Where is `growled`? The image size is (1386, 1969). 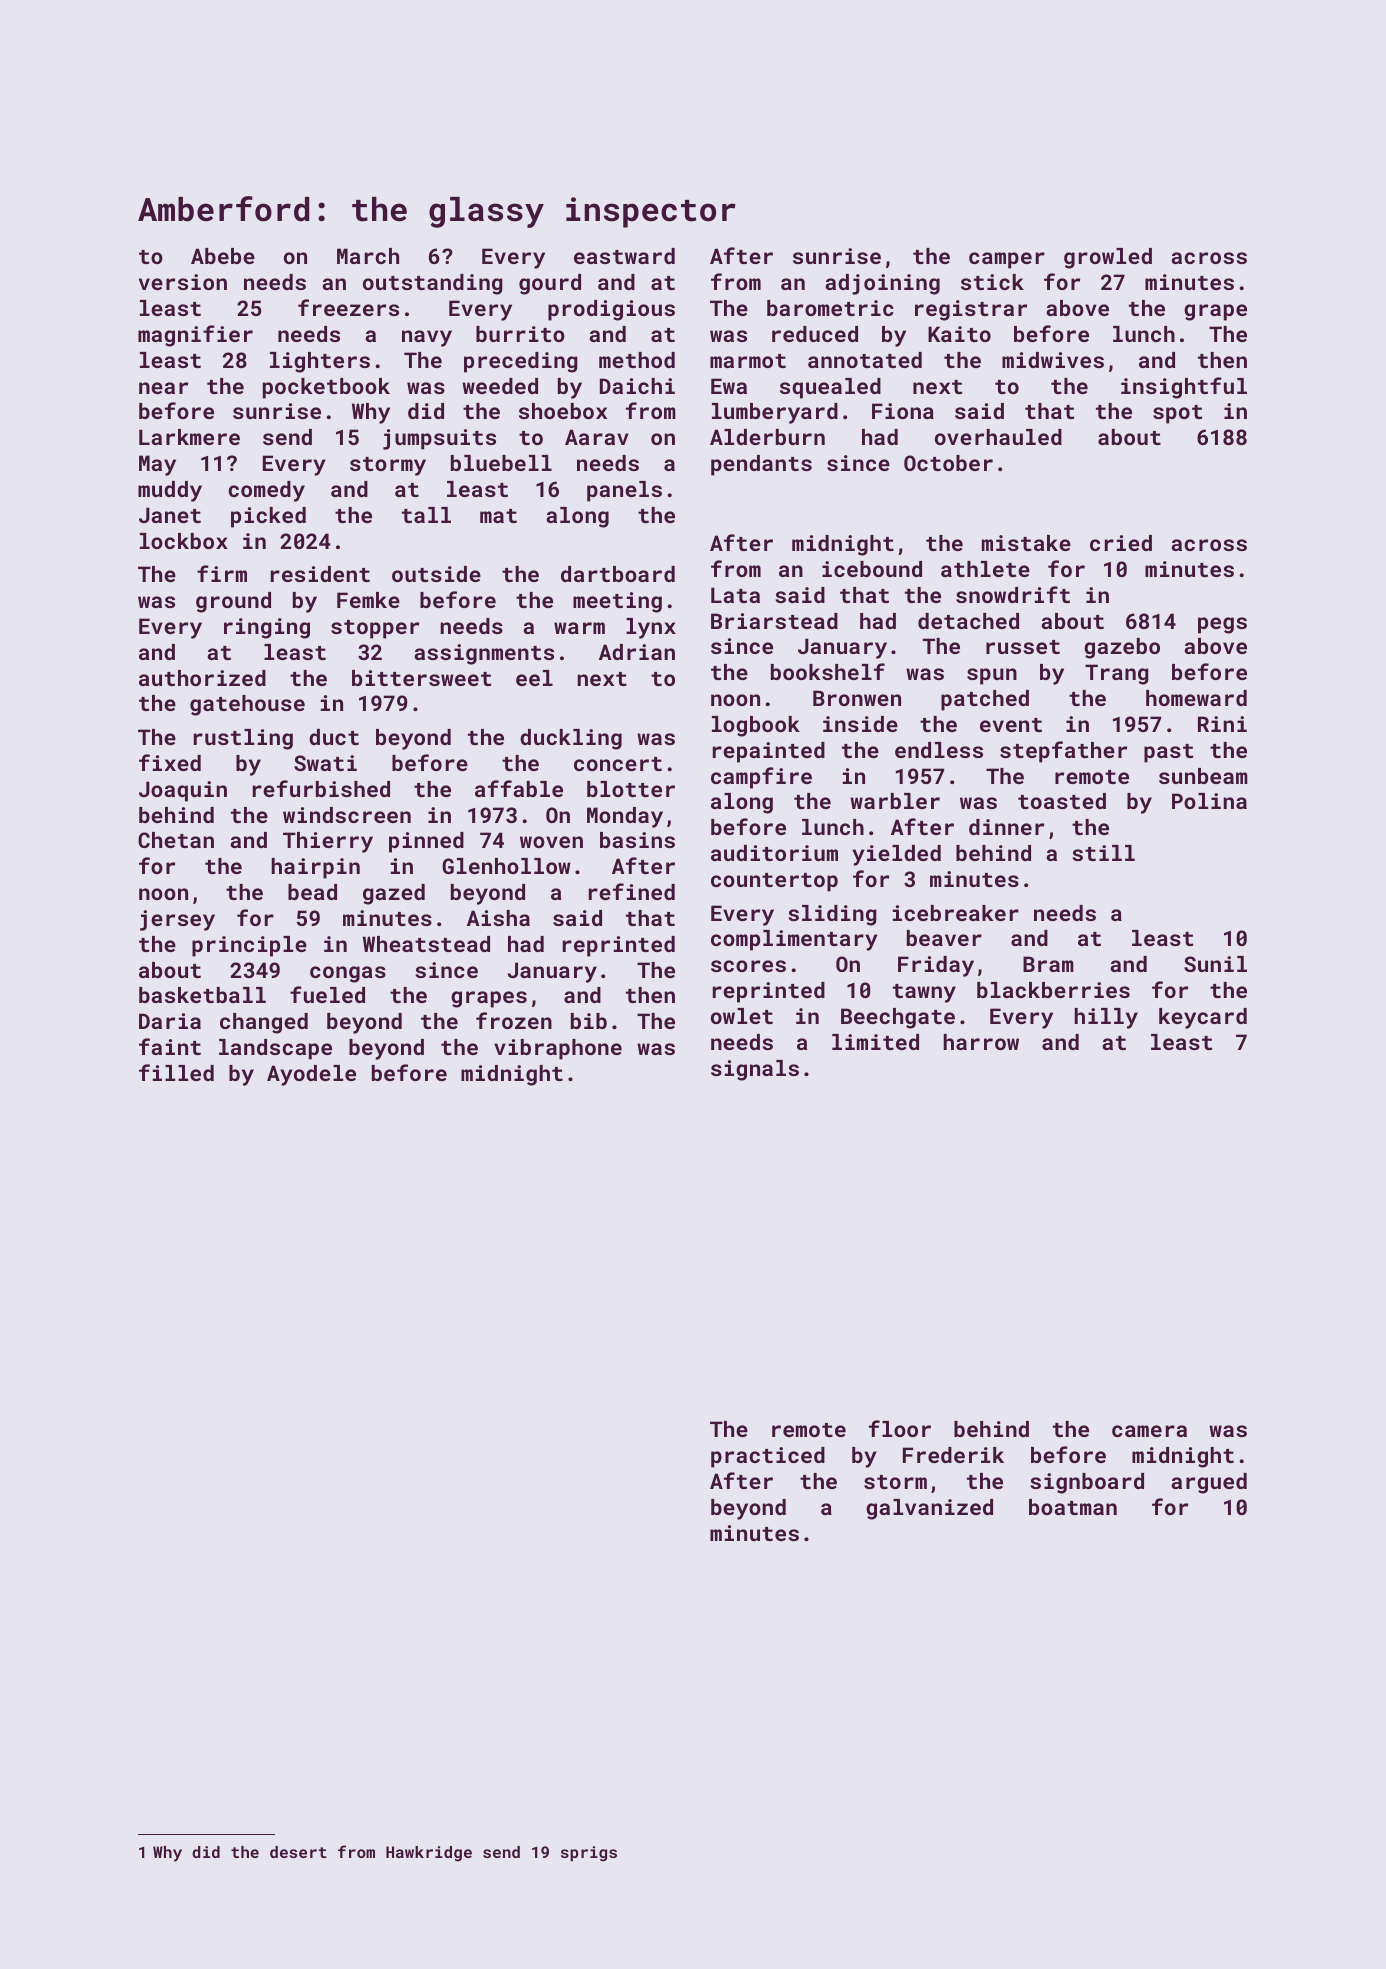
growled is located at coordinates (1108, 258).
